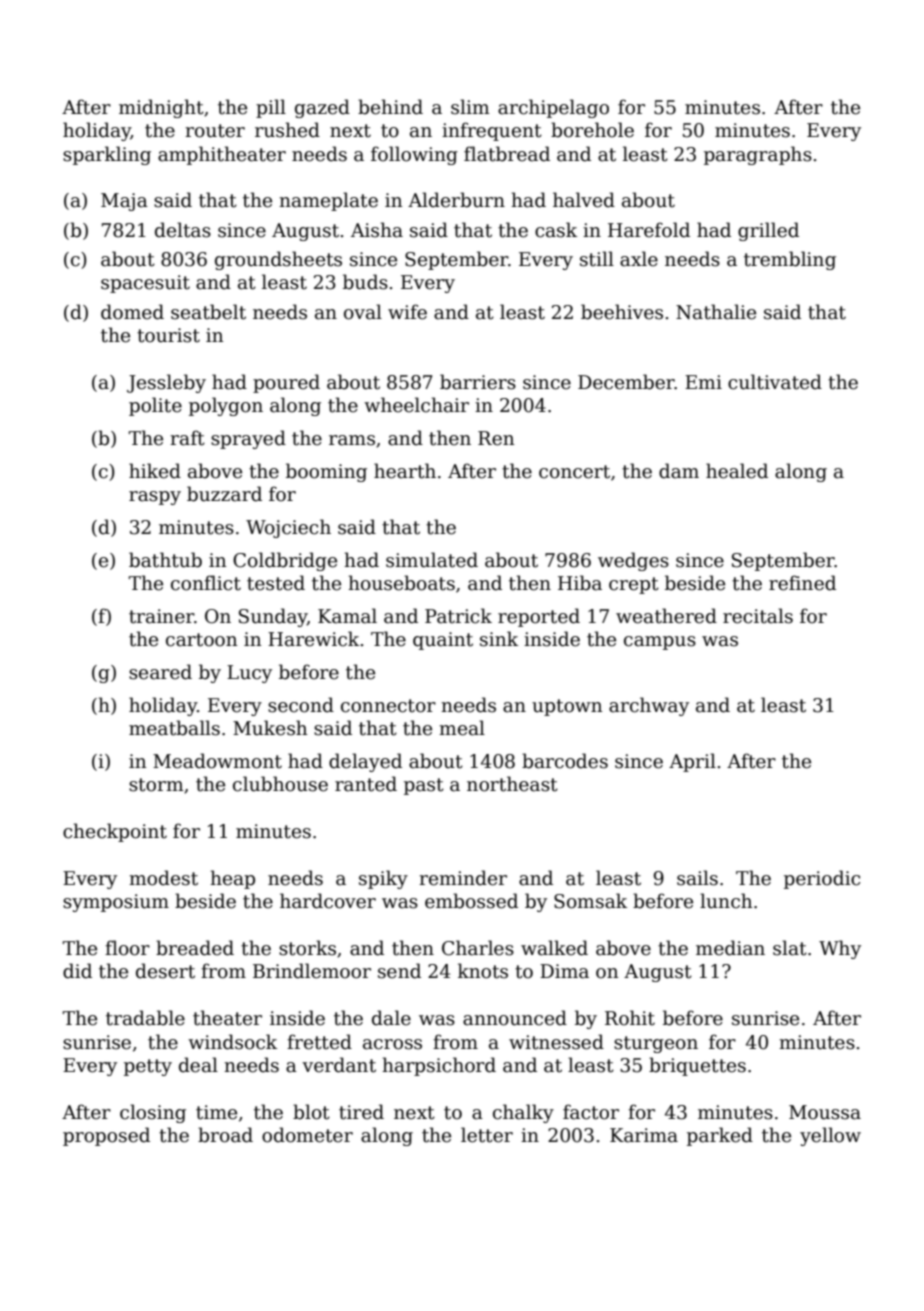  What do you see at coordinates (649, 230) in the image?
I see `Harefold` at bounding box center [649, 230].
